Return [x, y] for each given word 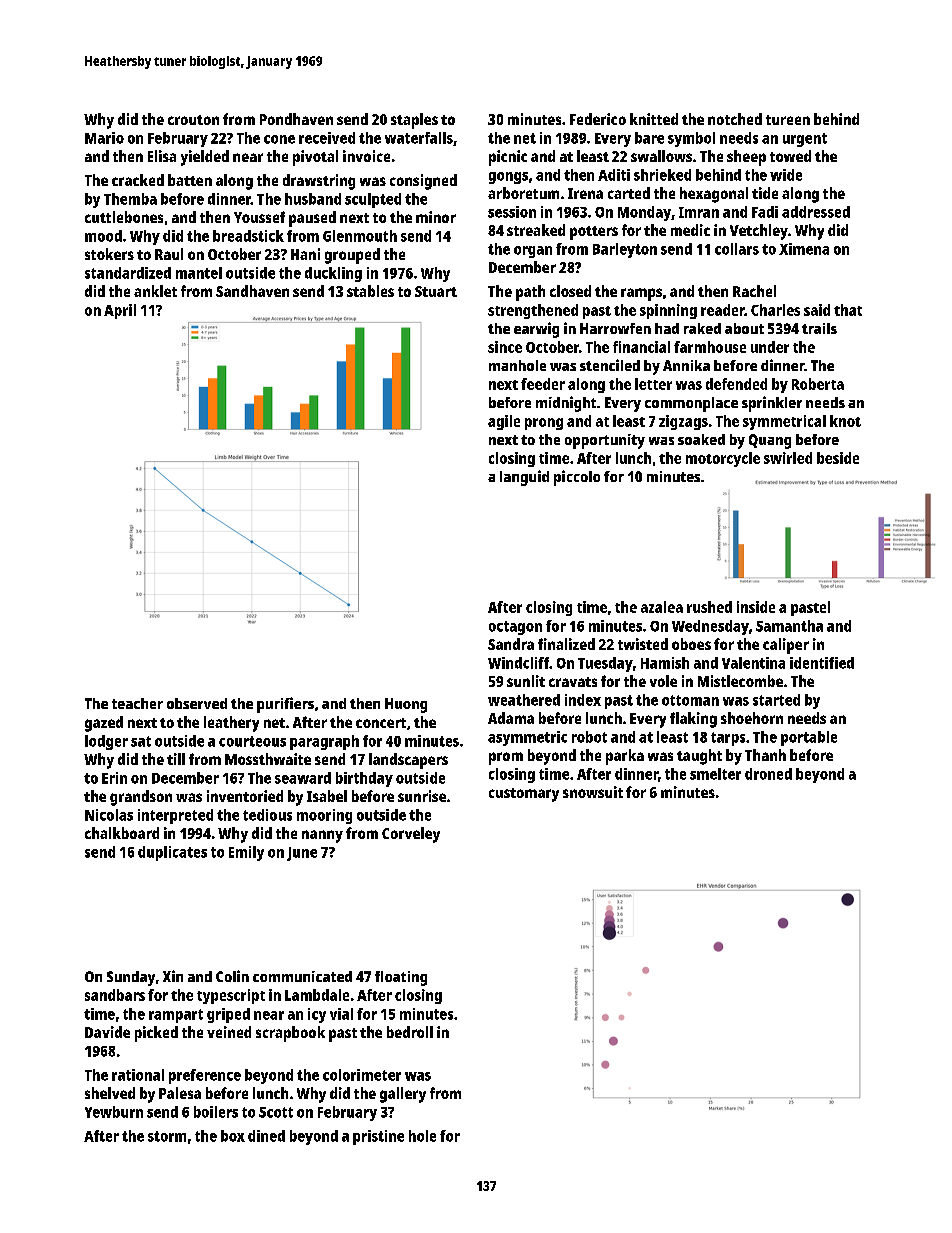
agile [504, 422]
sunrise [422, 796]
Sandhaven [252, 291]
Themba [130, 199]
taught [699, 757]
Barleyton [625, 250]
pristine [378, 1137]
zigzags [683, 422]
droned [768, 774]
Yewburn [114, 1112]
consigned [423, 182]
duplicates [172, 853]
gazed [104, 724]
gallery [403, 1095]
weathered [524, 700]
